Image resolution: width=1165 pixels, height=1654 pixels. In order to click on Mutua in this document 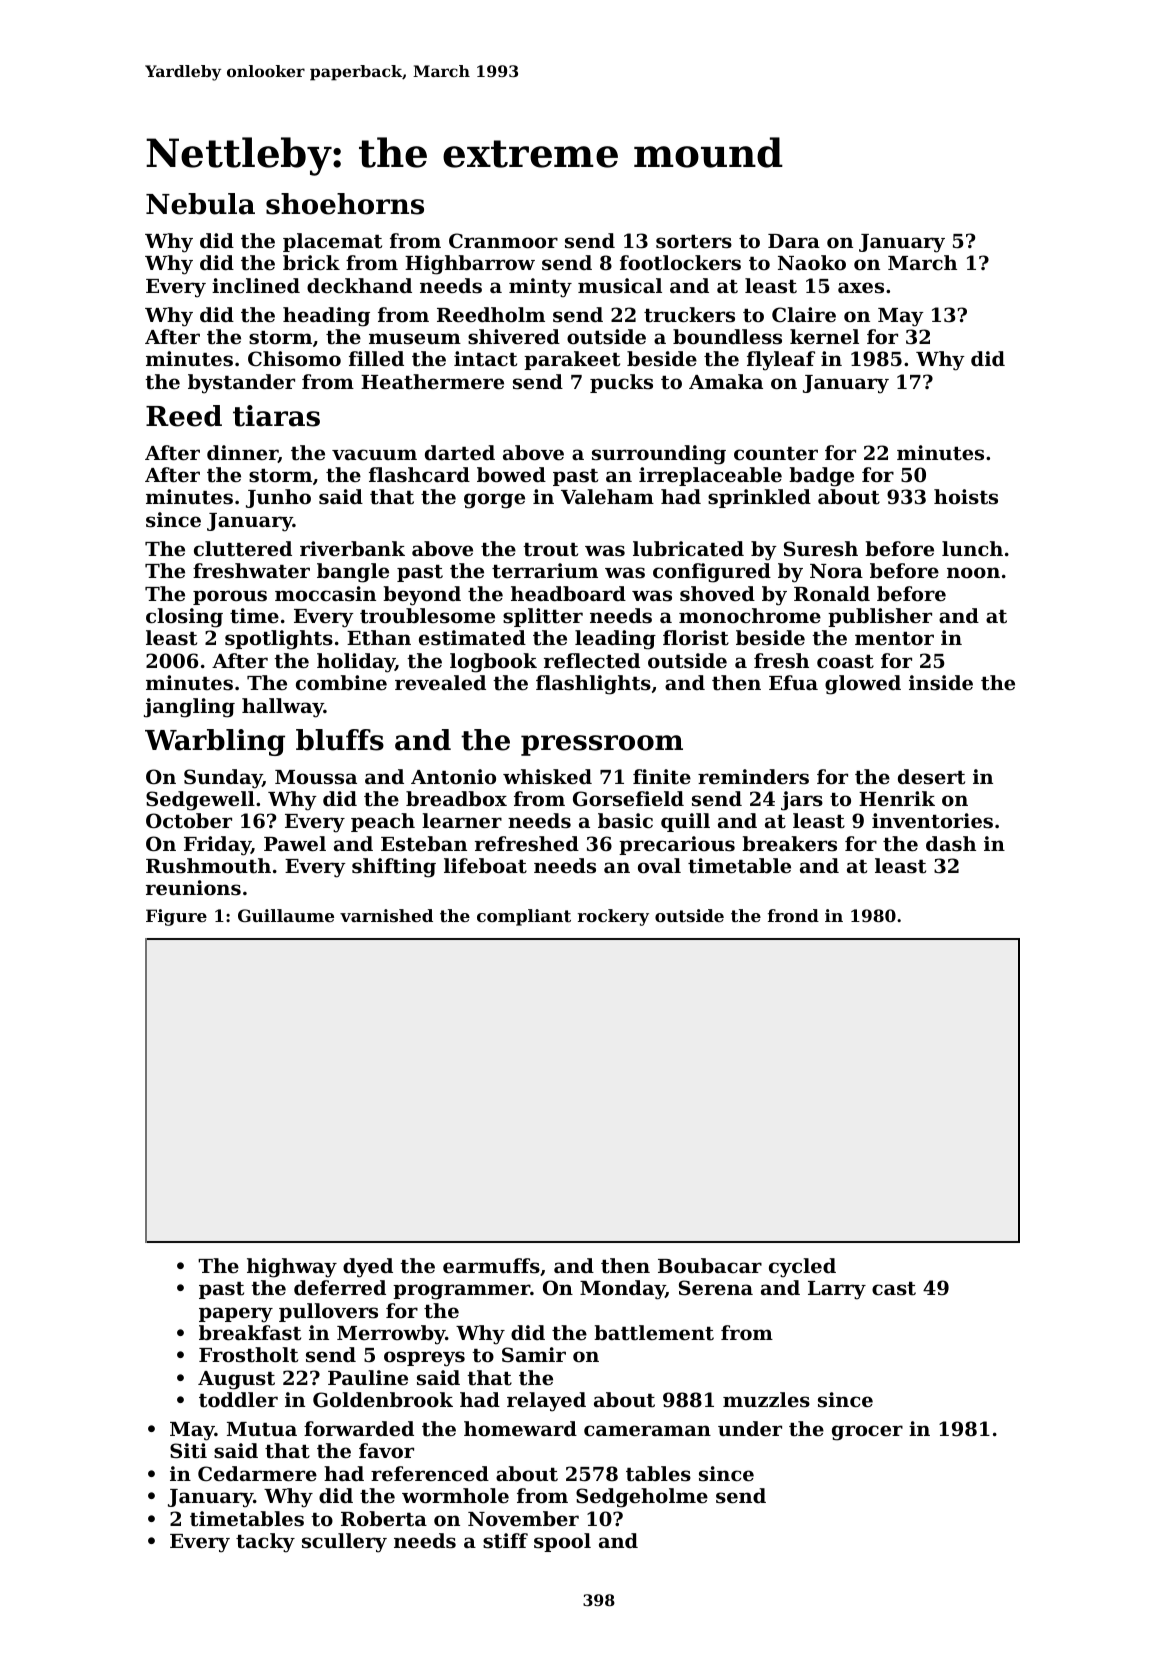, I will do `click(262, 1429)`.
